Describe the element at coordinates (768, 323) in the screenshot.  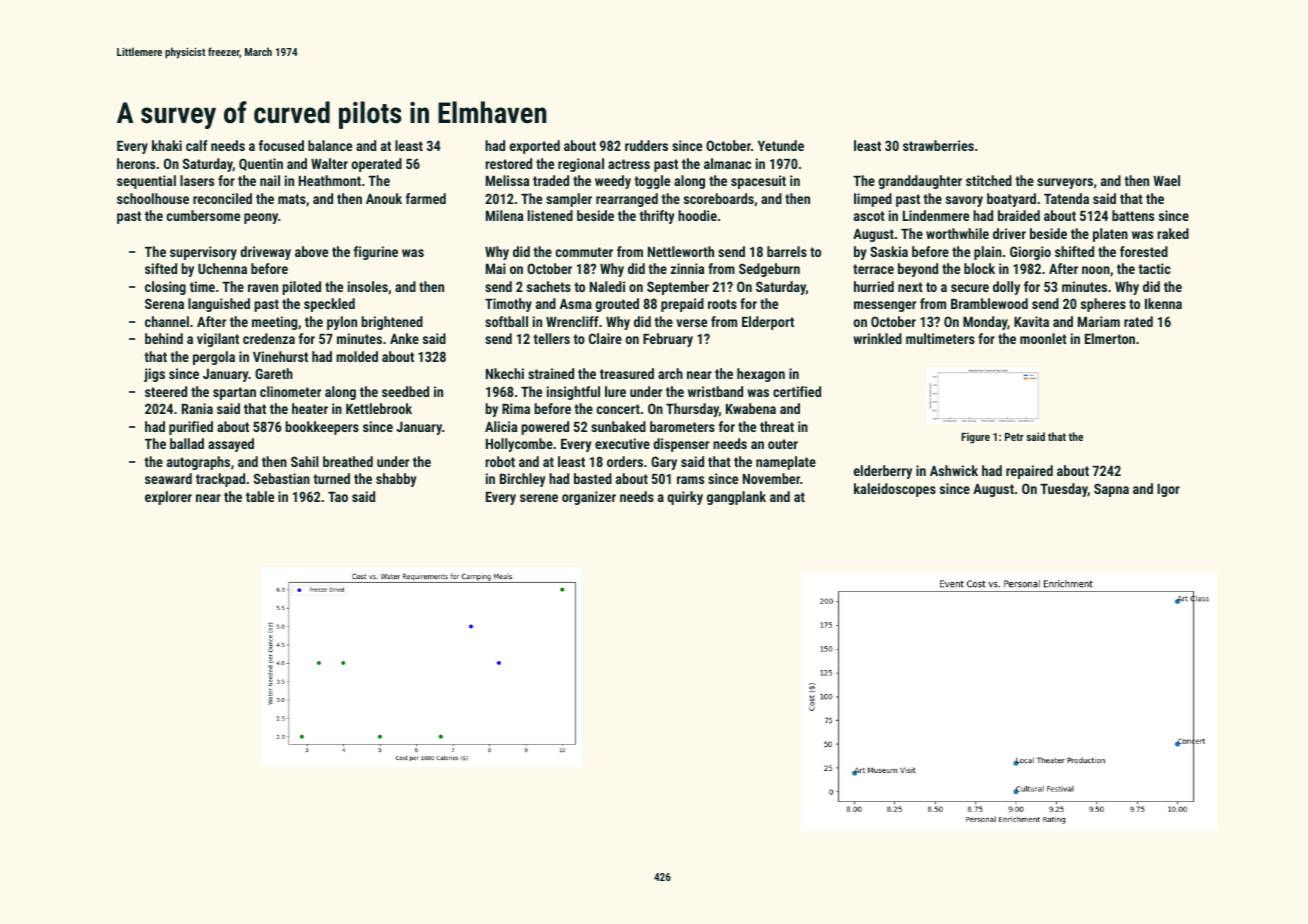
I see `Elderport` at that location.
